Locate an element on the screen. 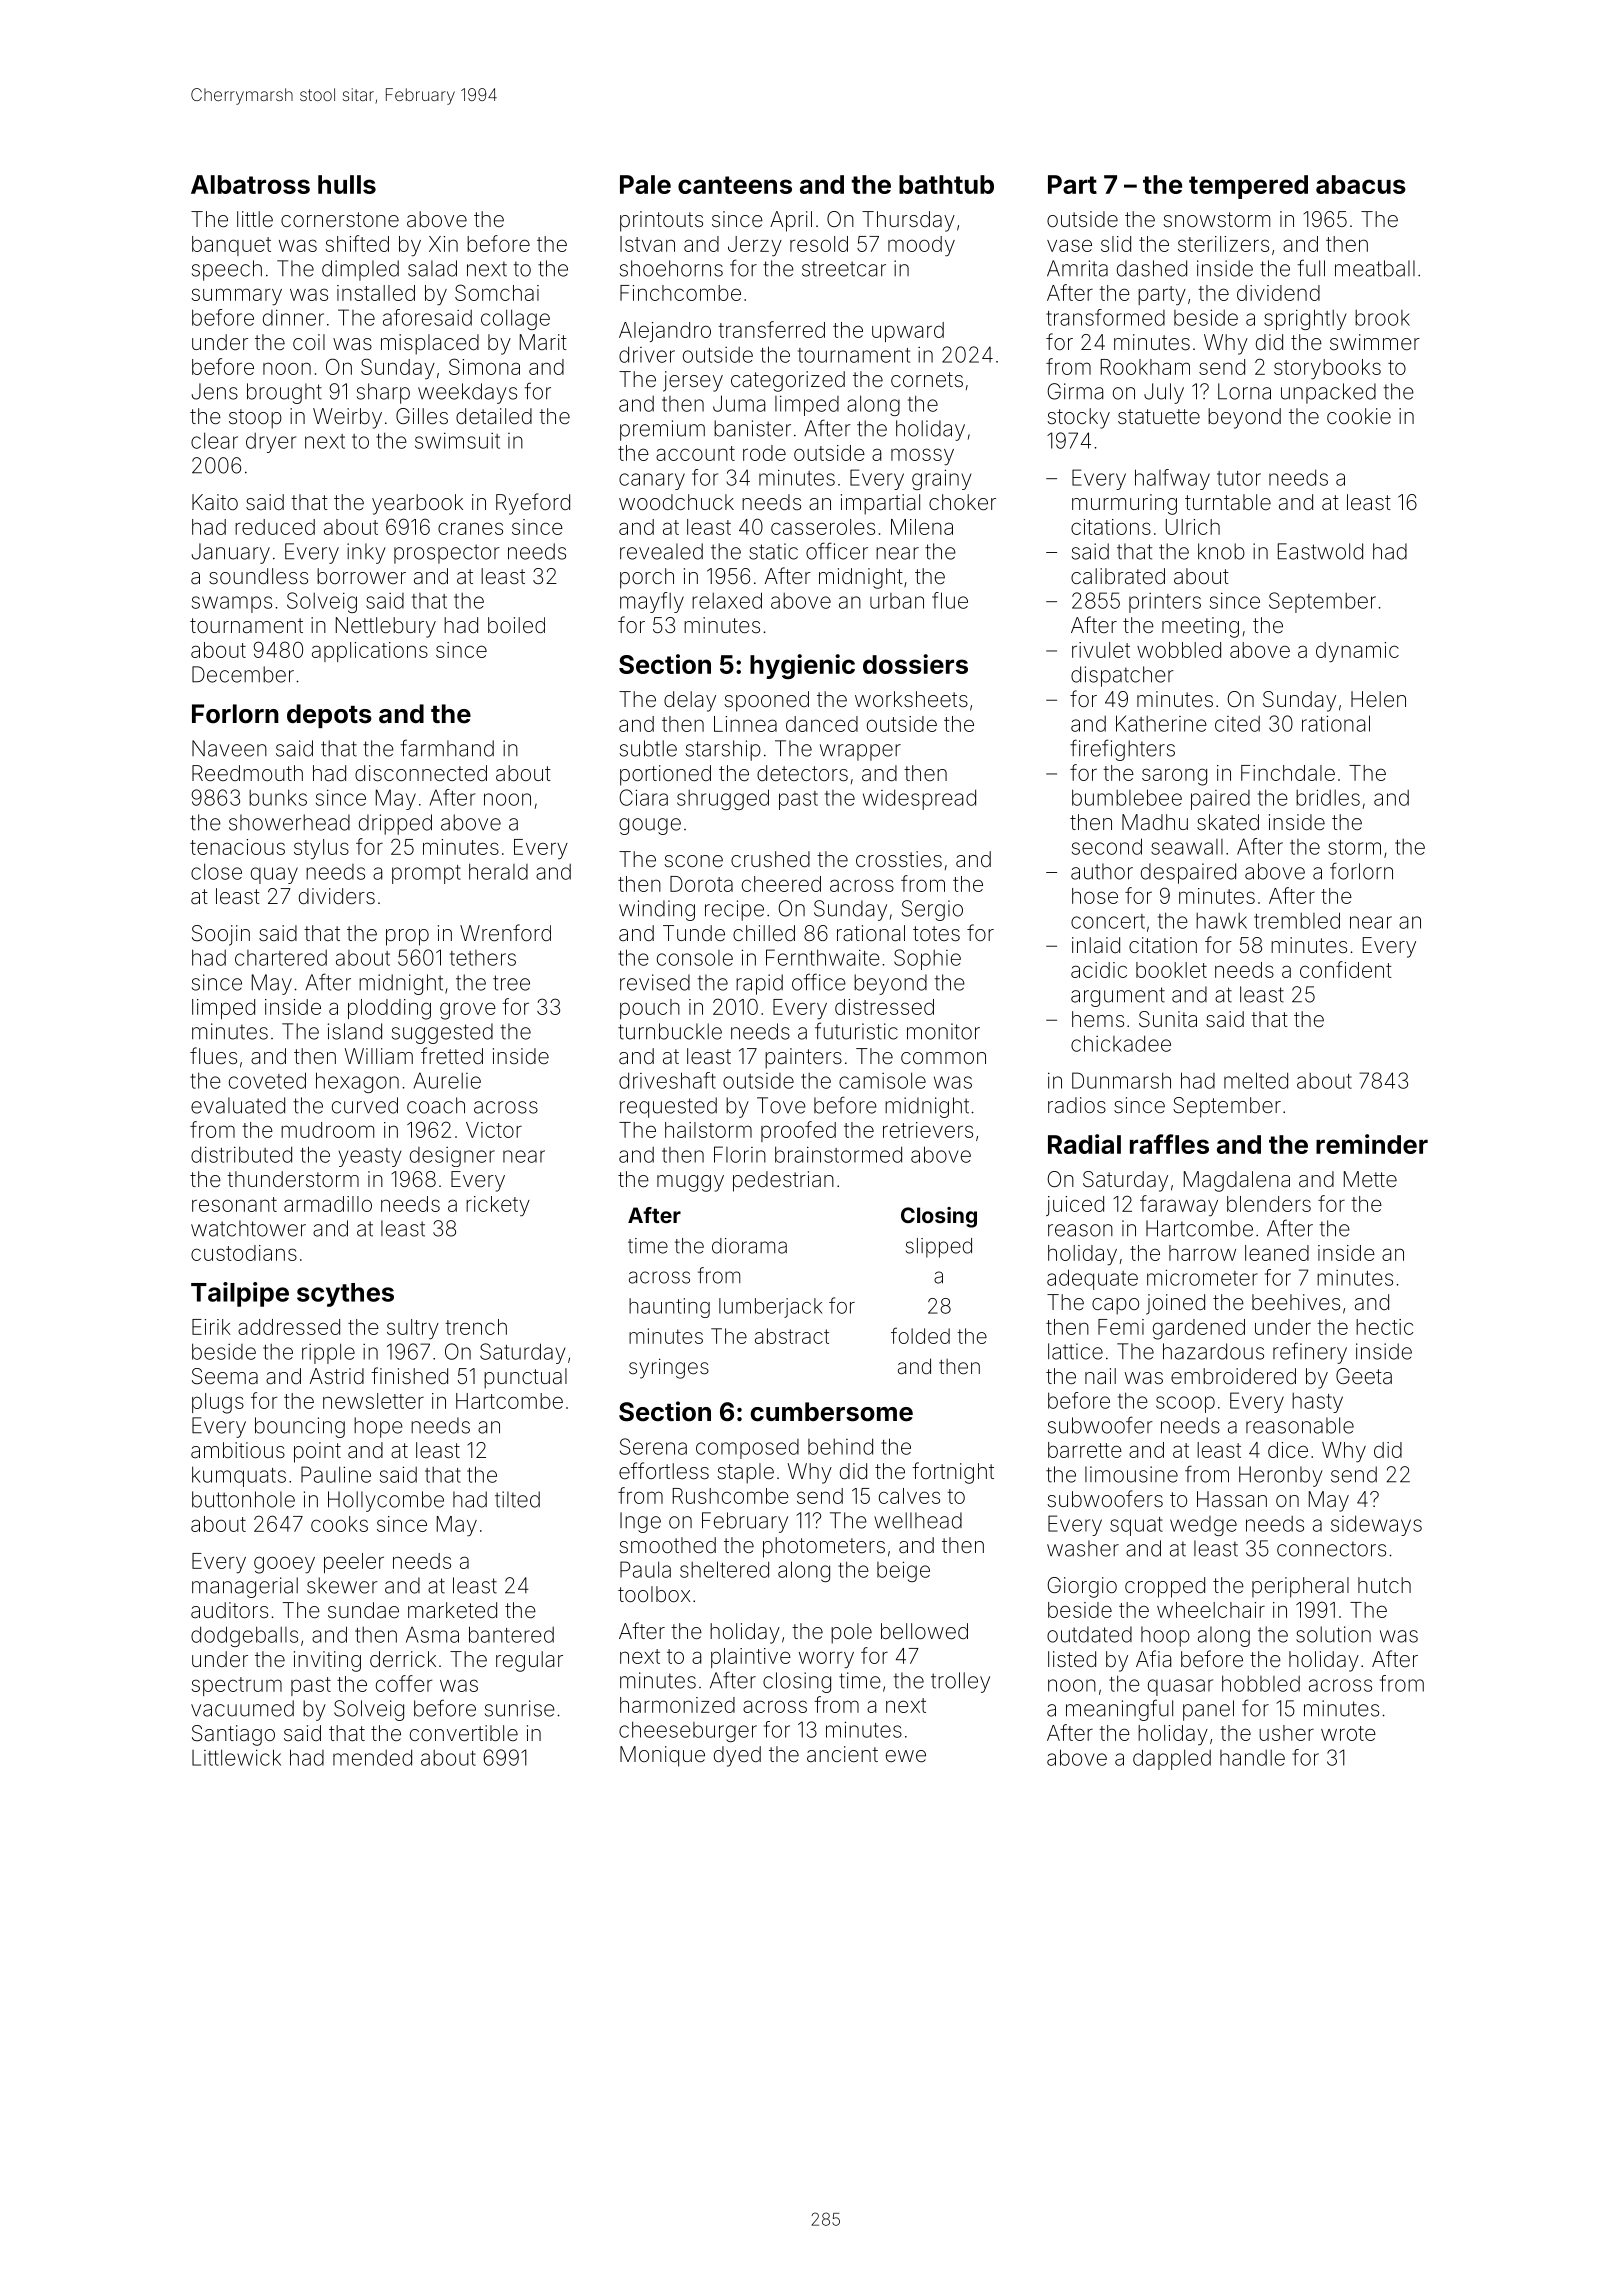  Albatross is located at coordinates (250, 184).
